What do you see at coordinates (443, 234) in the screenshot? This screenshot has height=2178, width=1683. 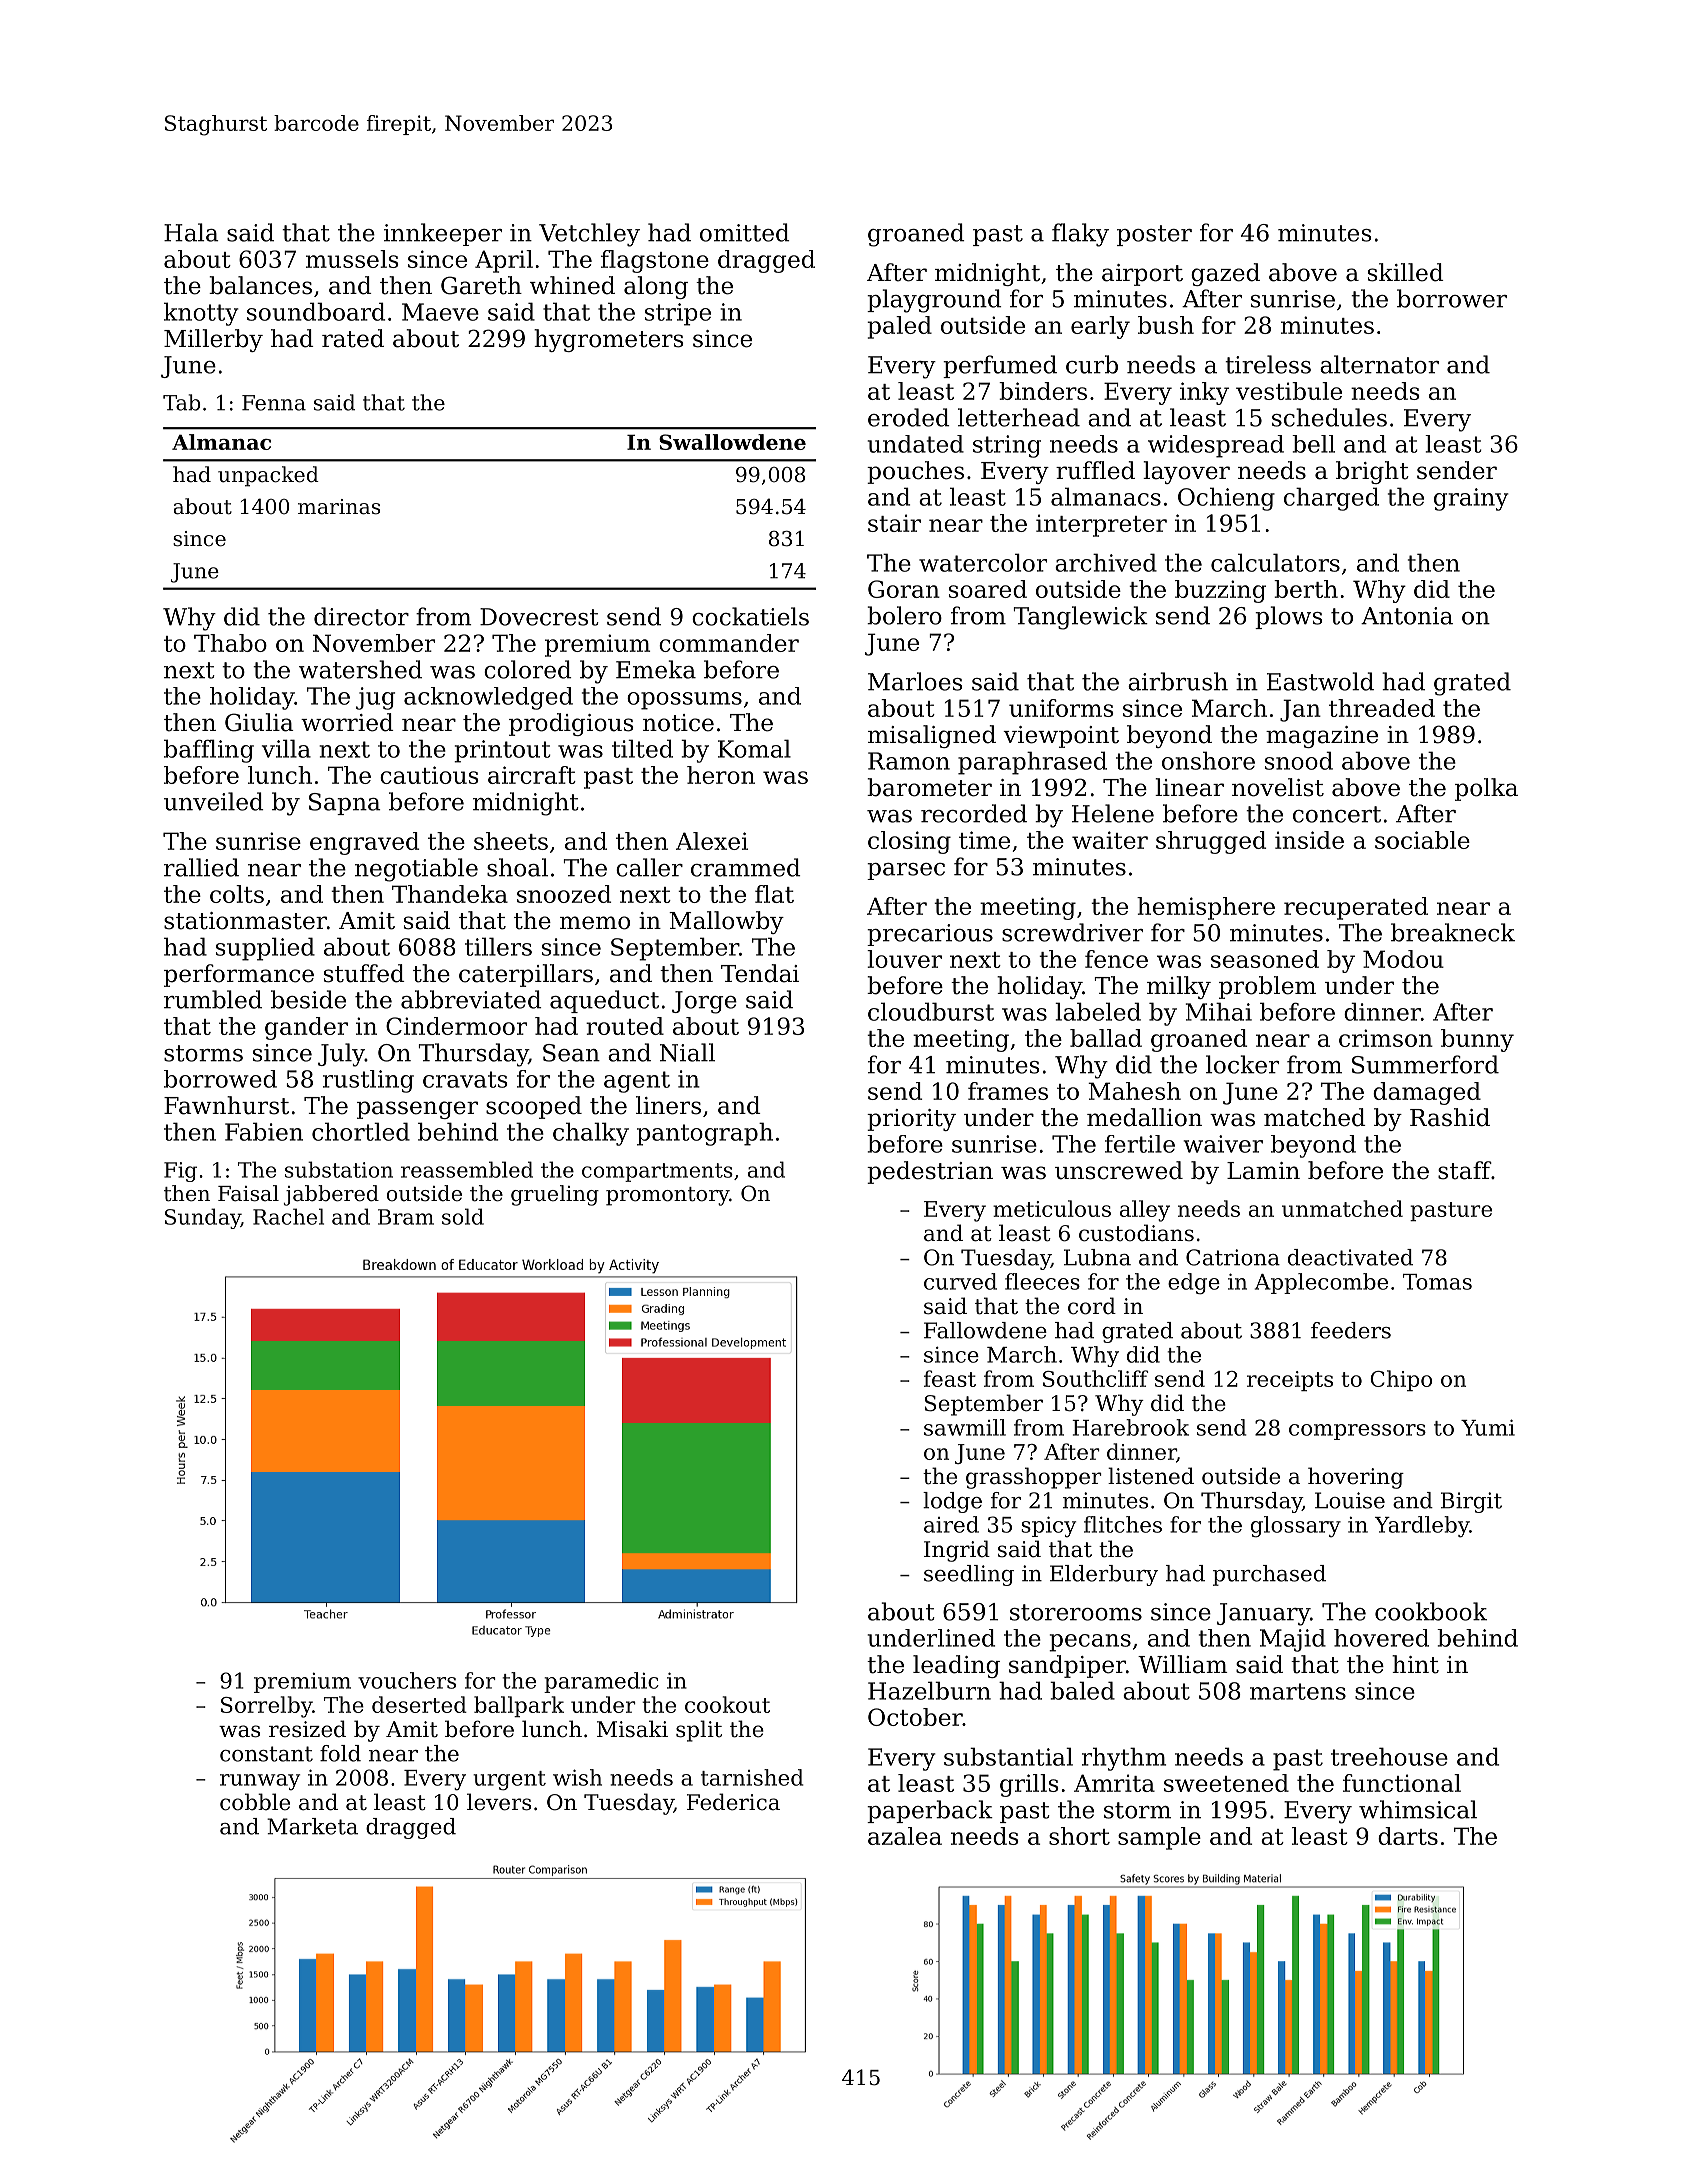 I see `innkeeper` at bounding box center [443, 234].
